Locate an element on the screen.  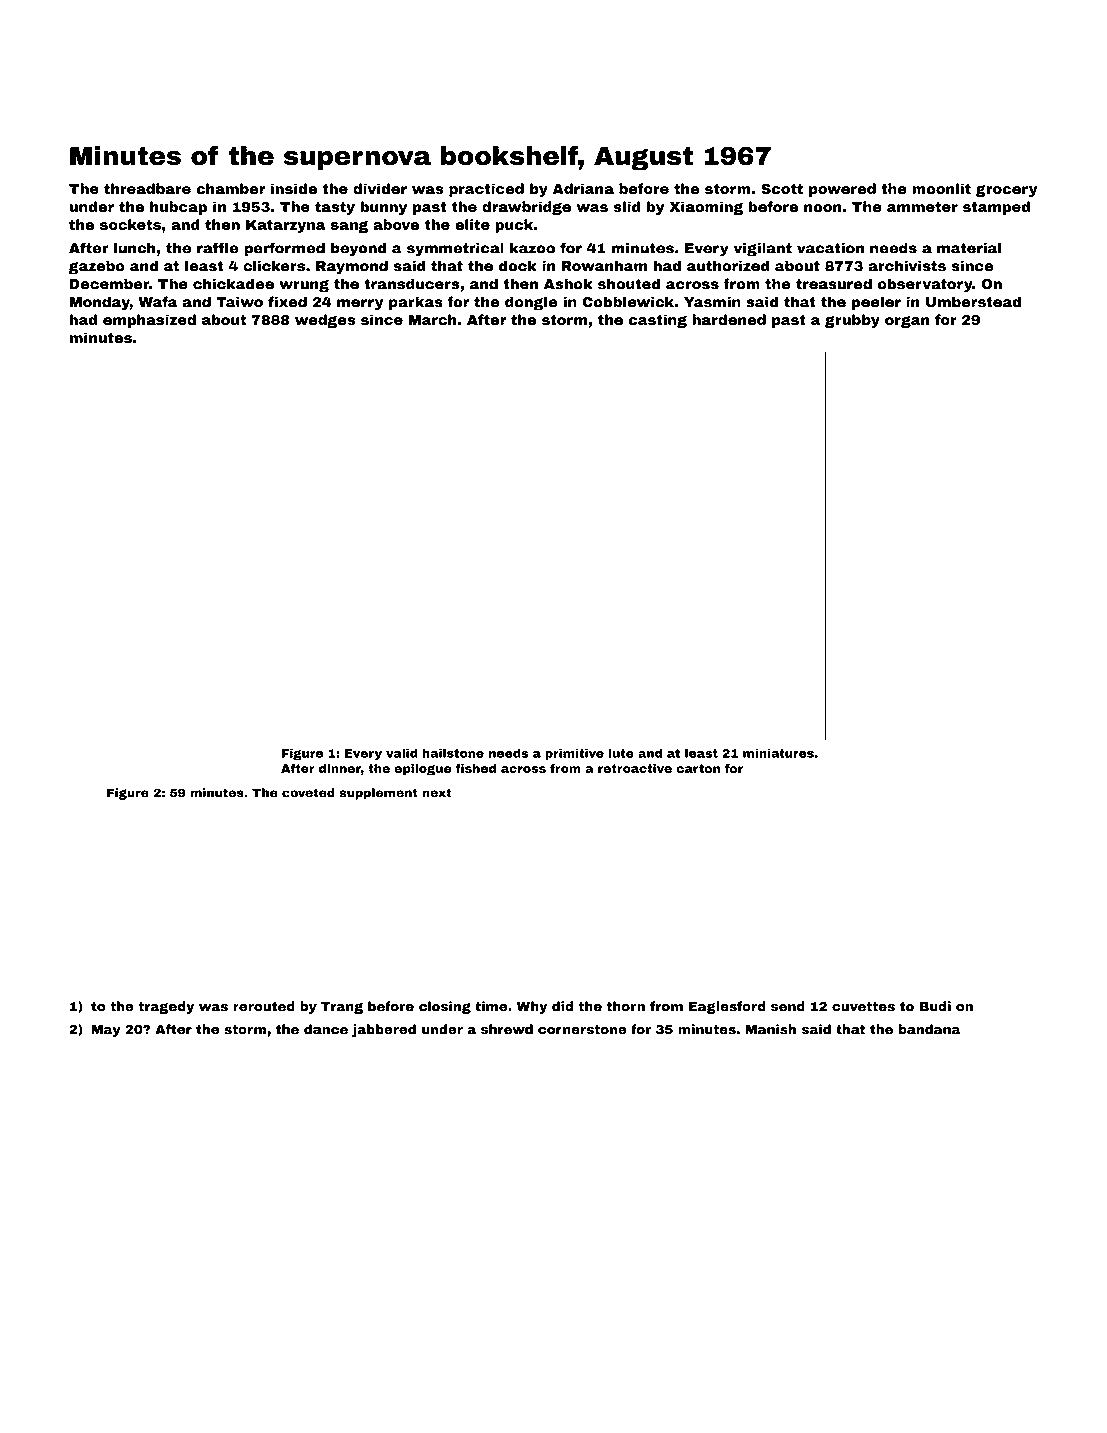
Scott is located at coordinates (782, 189).
